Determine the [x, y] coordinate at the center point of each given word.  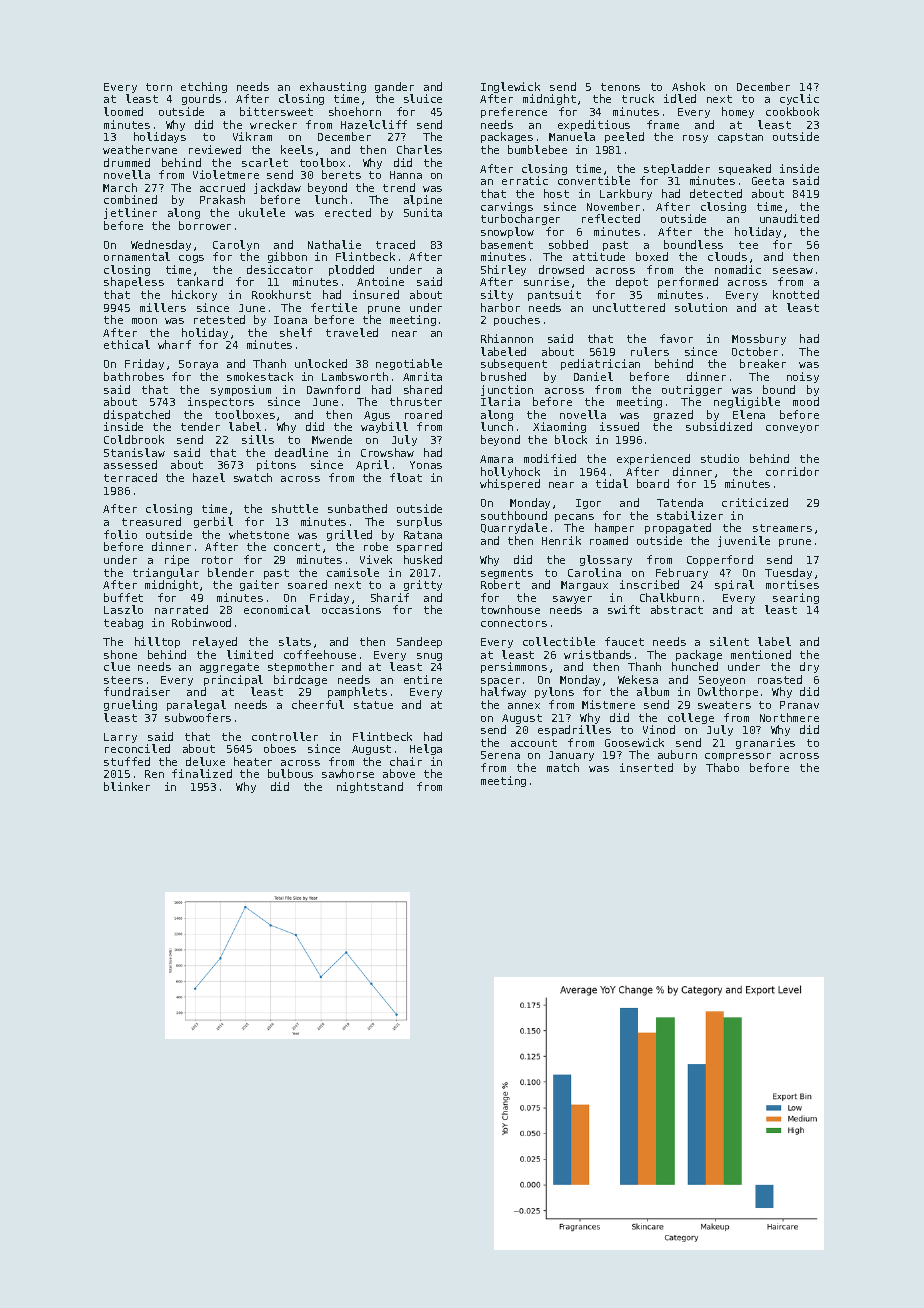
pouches [517, 320]
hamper [614, 528]
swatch [253, 477]
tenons [620, 87]
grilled [349, 535]
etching [204, 88]
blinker [127, 786]
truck [638, 98]
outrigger [692, 390]
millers [163, 307]
